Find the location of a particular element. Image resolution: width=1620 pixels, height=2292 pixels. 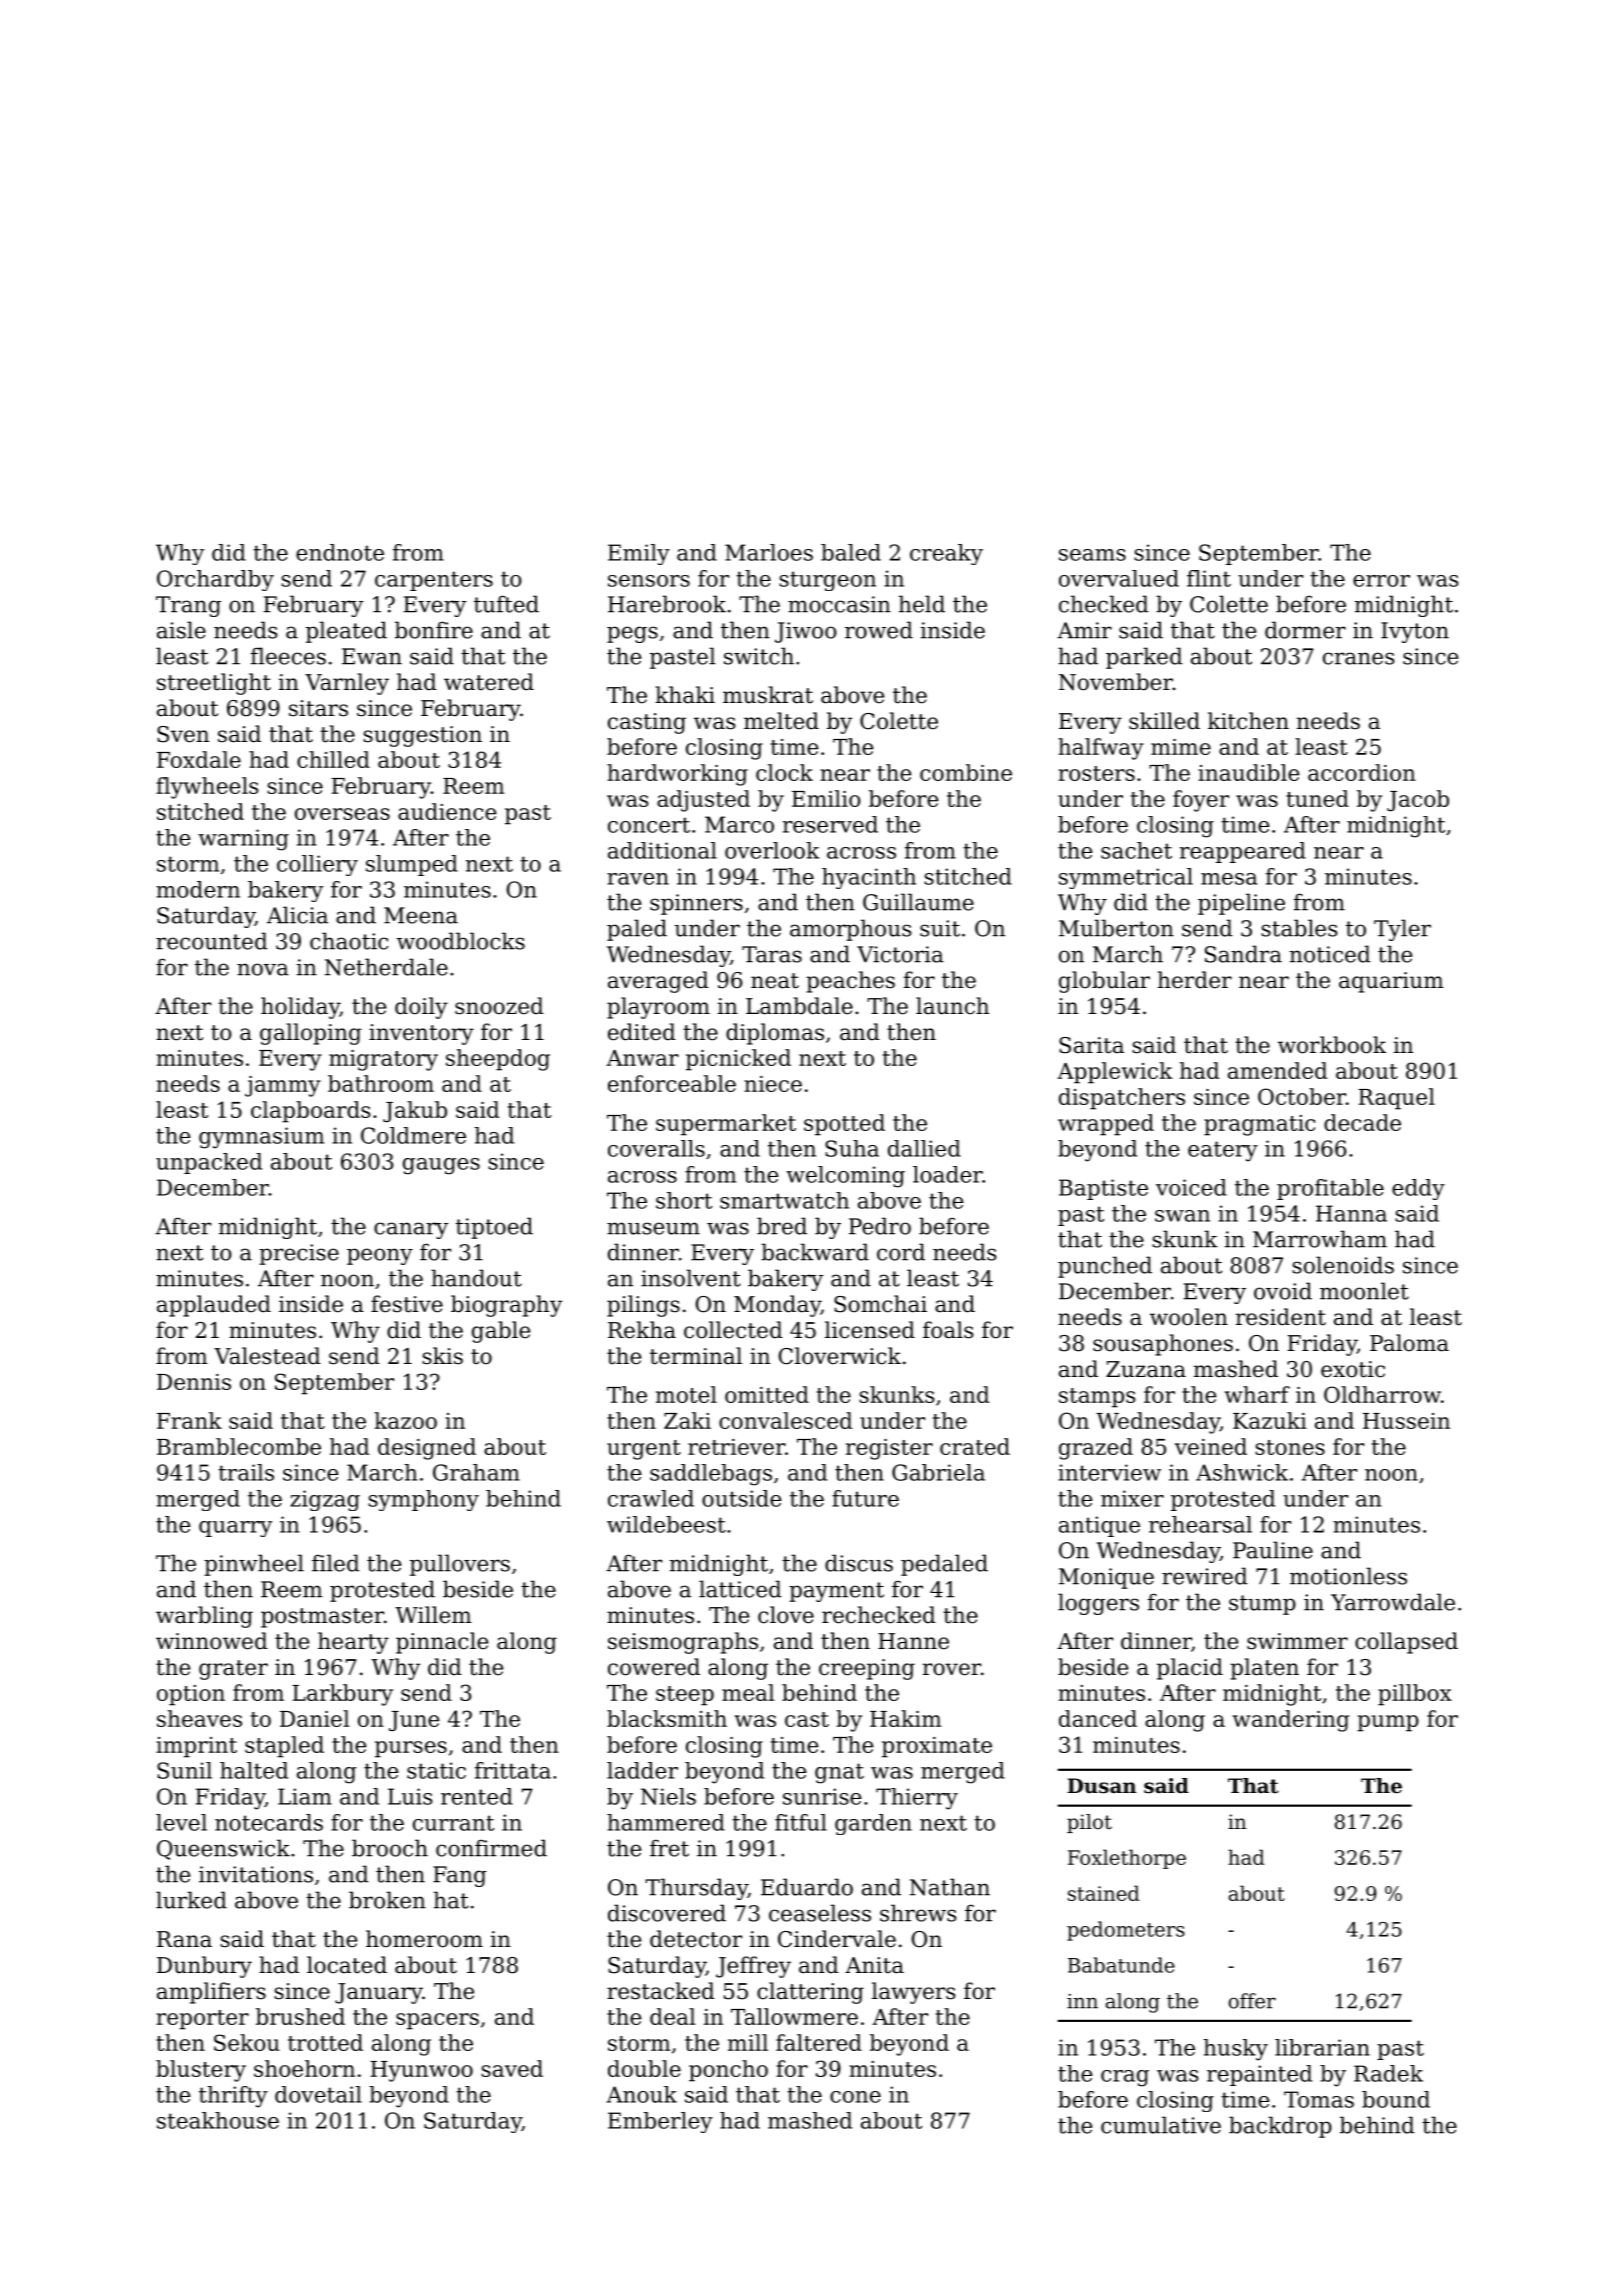

lawyers is located at coordinates (913, 1993).
